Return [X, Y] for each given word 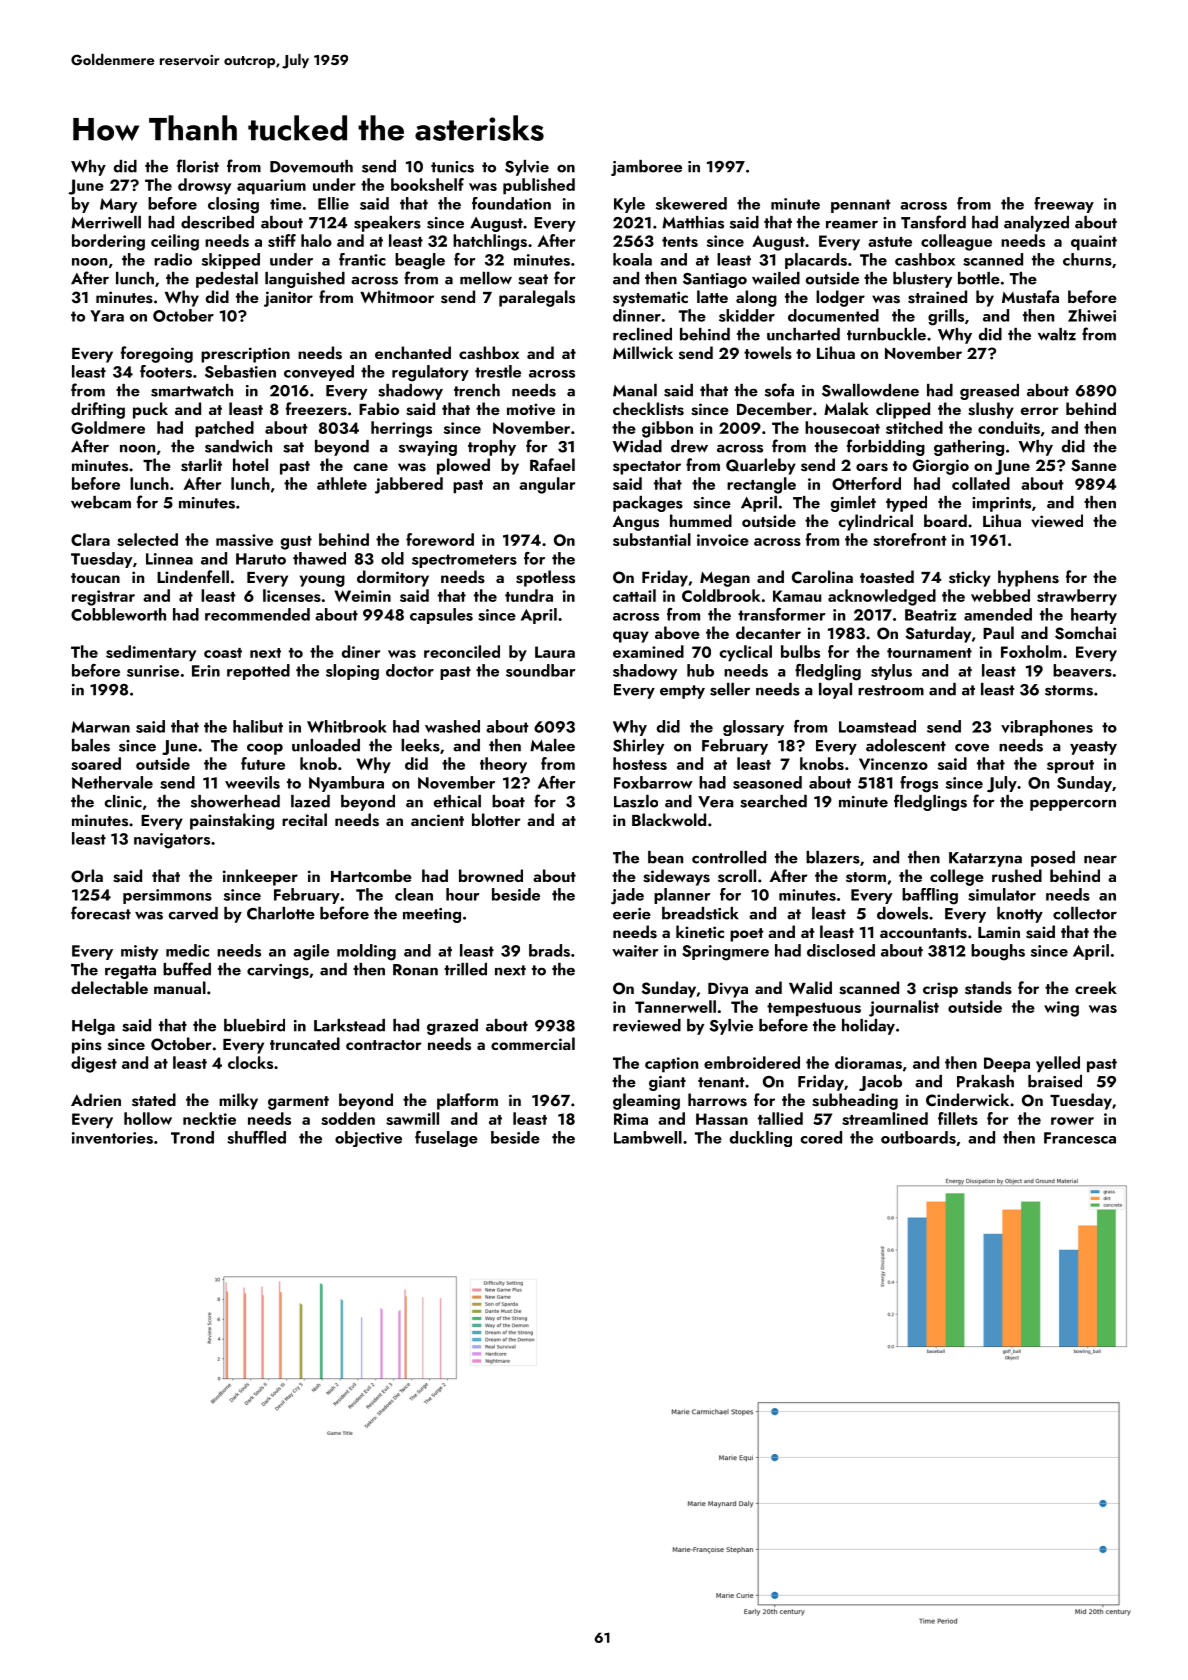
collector [1085, 913]
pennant [861, 206]
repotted [258, 672]
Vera [716, 802]
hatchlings [490, 242]
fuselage [446, 1139]
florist [198, 166]
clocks [250, 1062]
